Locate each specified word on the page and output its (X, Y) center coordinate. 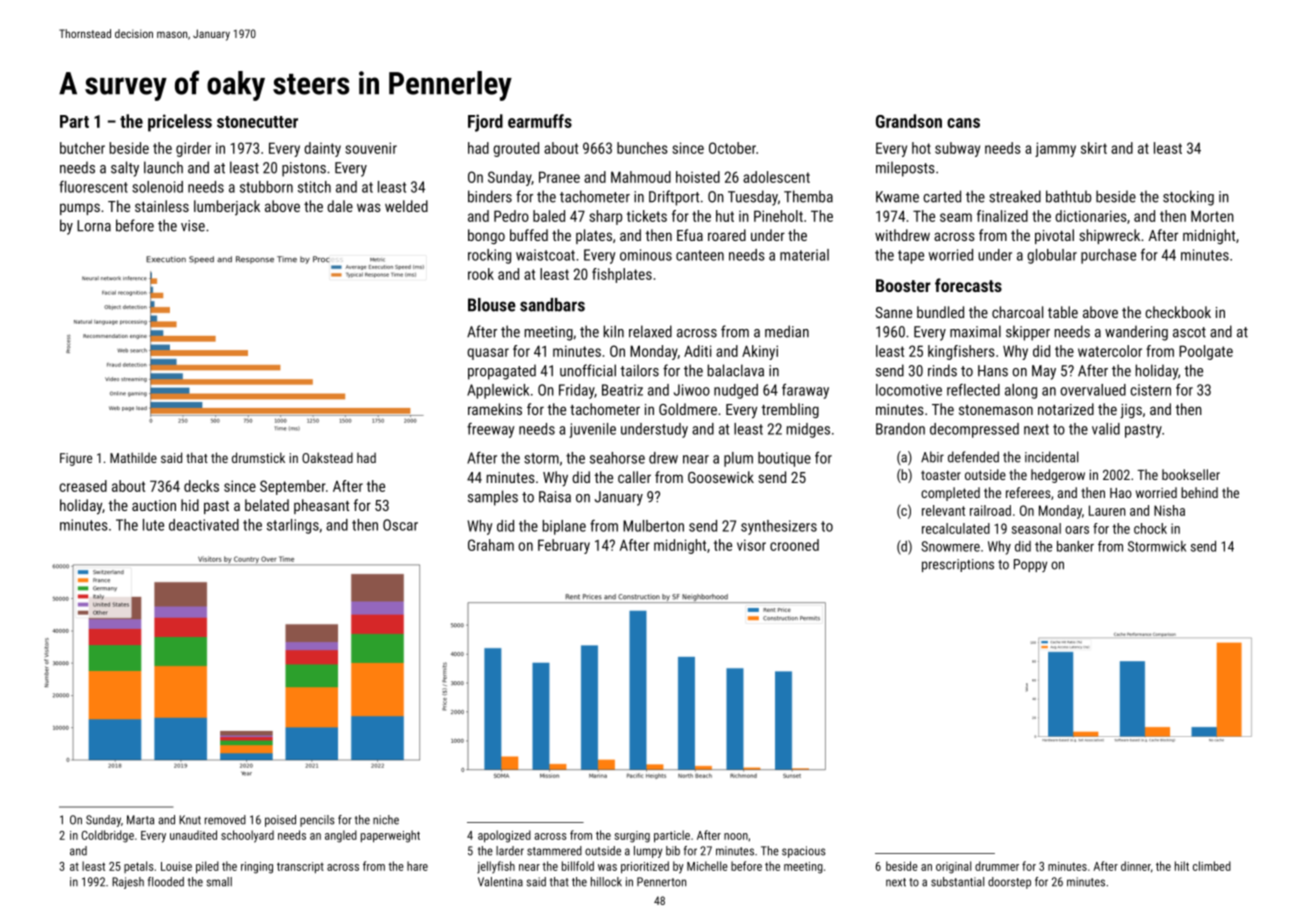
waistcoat (545, 255)
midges (808, 430)
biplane (564, 527)
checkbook (1178, 312)
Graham (491, 545)
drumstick (258, 457)
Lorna (94, 226)
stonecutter (257, 122)
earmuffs (540, 121)
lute (153, 525)
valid (1106, 429)
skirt (1094, 148)
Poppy (1030, 565)
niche (386, 820)
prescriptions (958, 565)
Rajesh (128, 883)
